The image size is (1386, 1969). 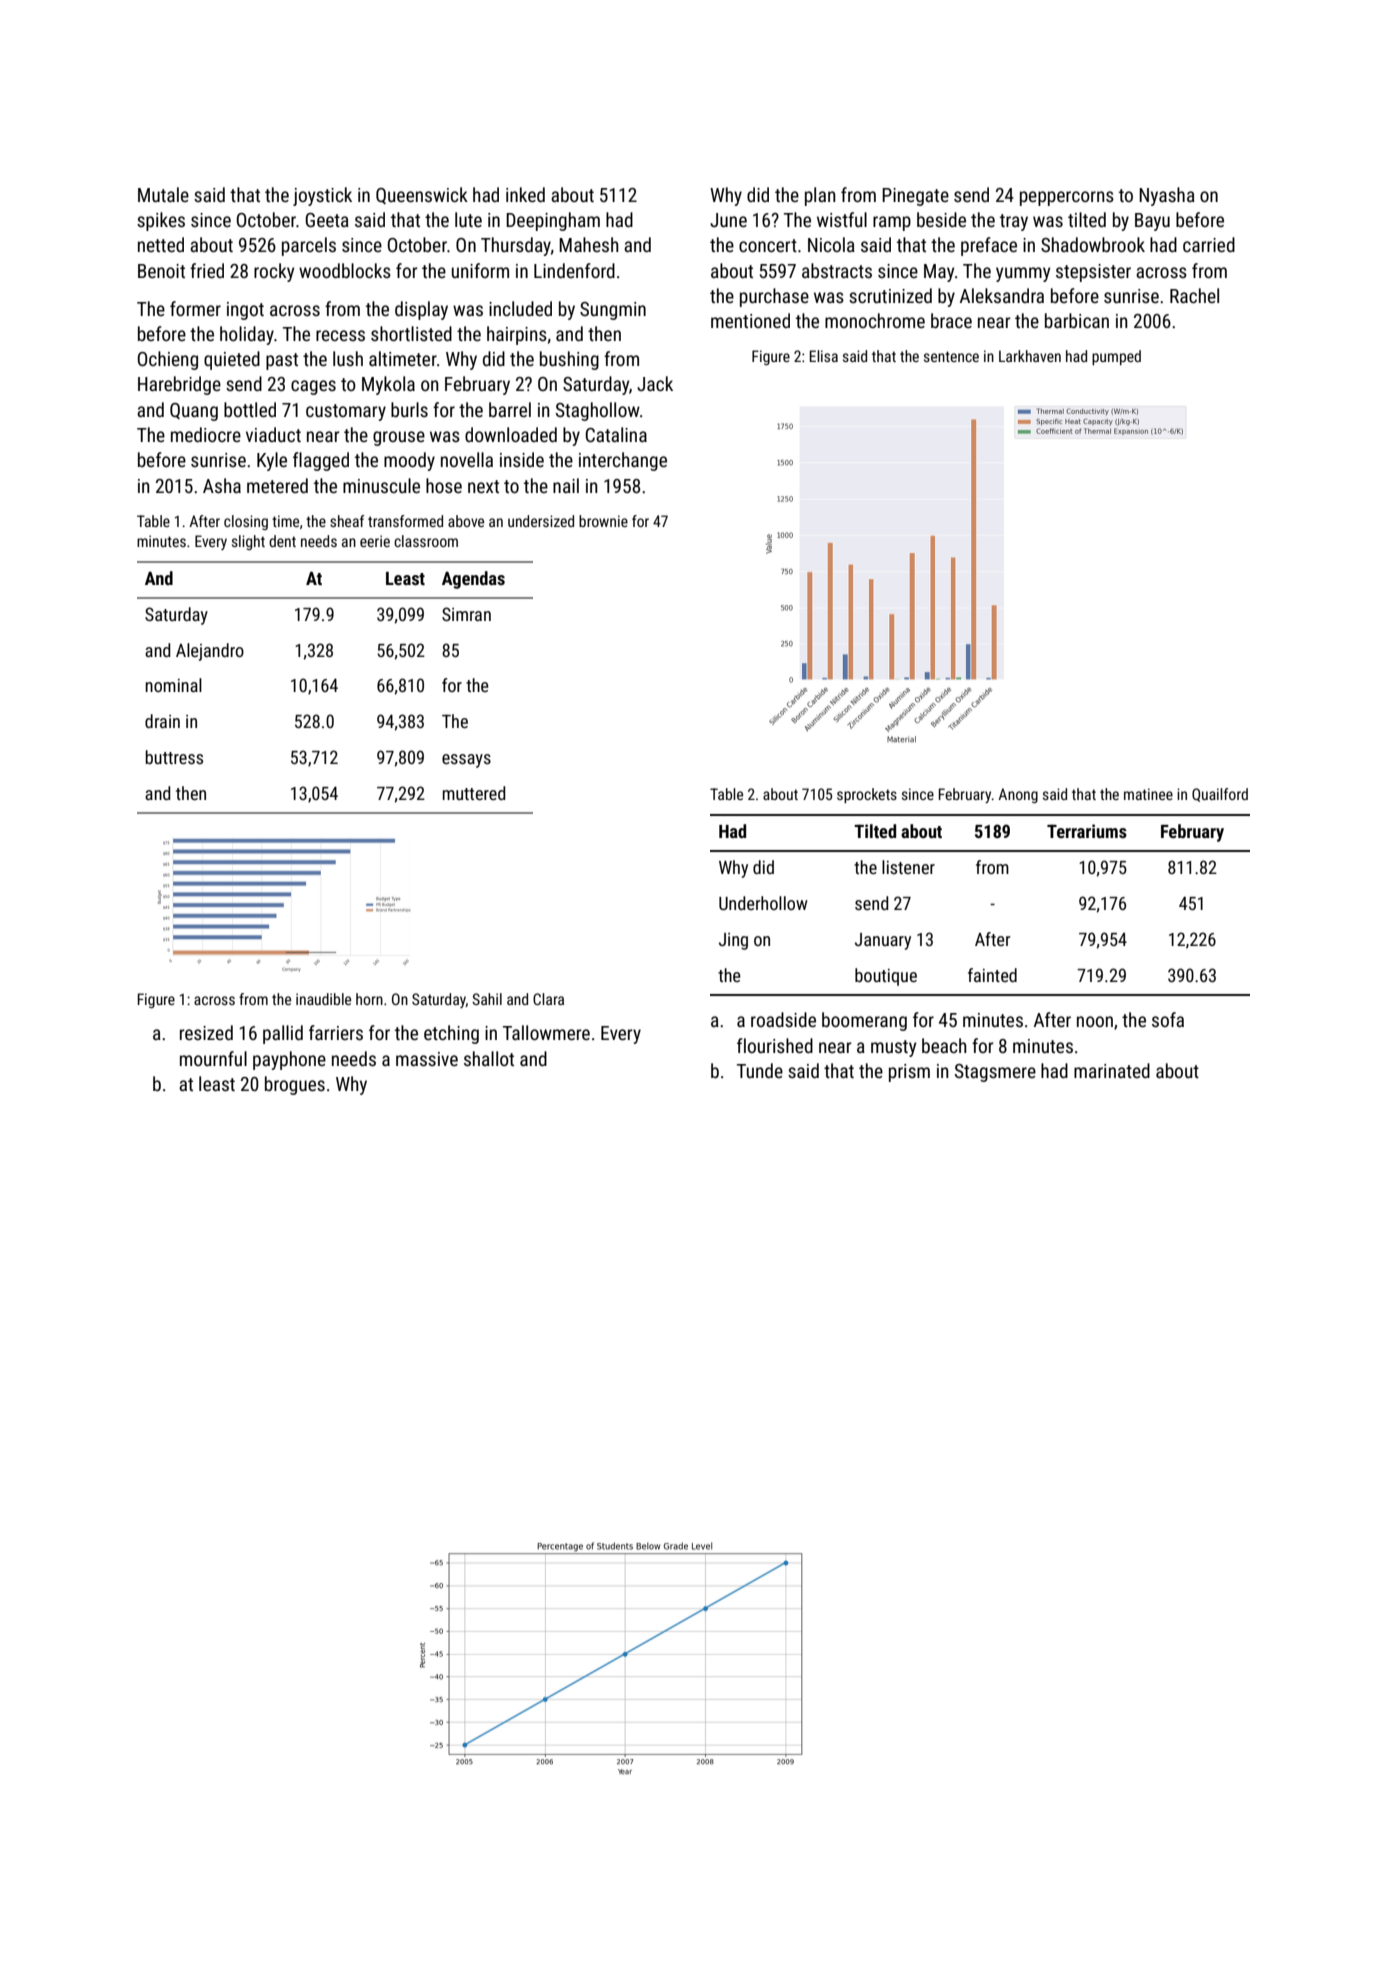 I want to click on Alejandro, so click(x=210, y=652).
